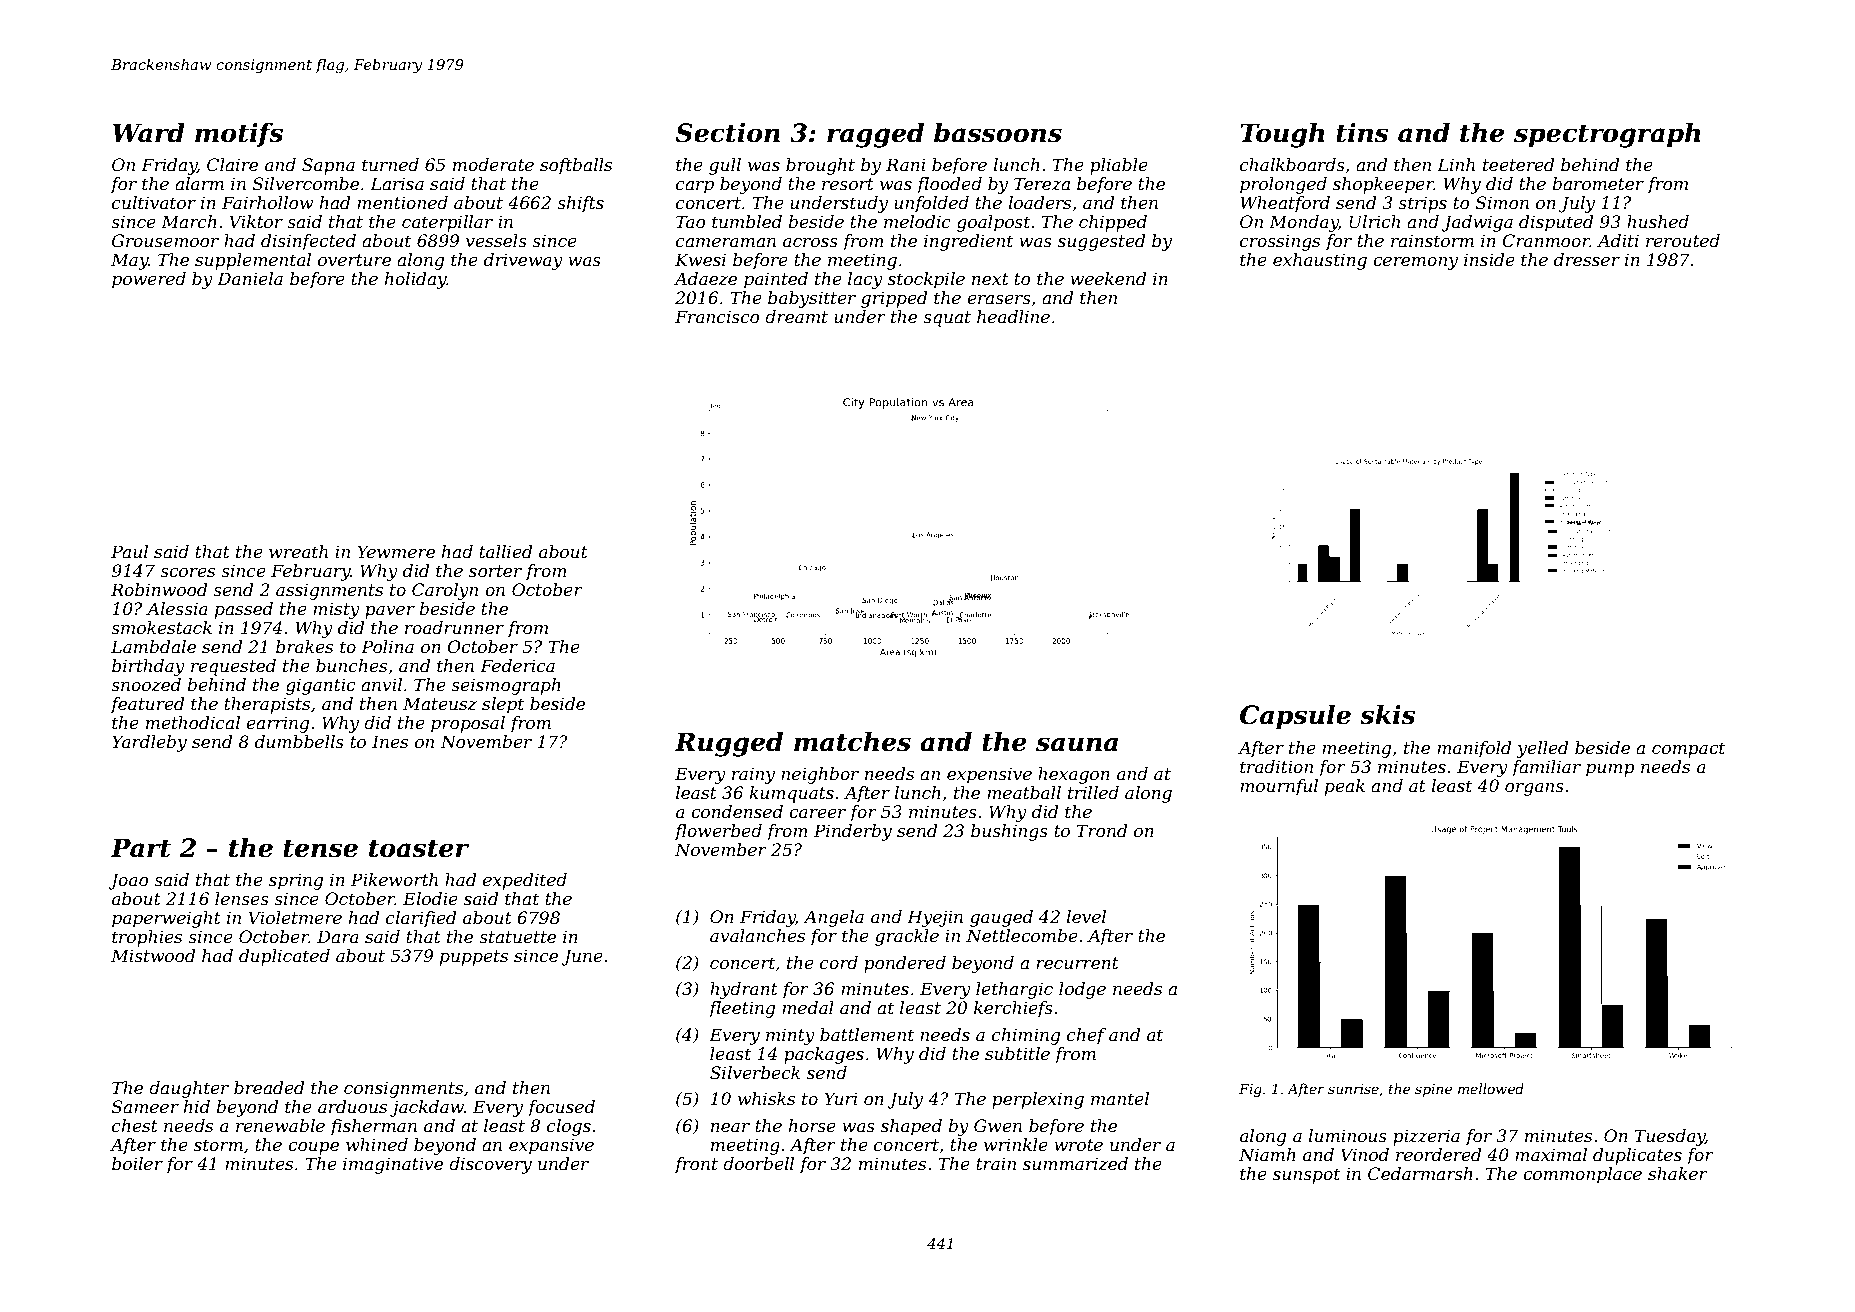 This screenshot has width=1855, height=1312. I want to click on Tough, so click(1282, 135).
